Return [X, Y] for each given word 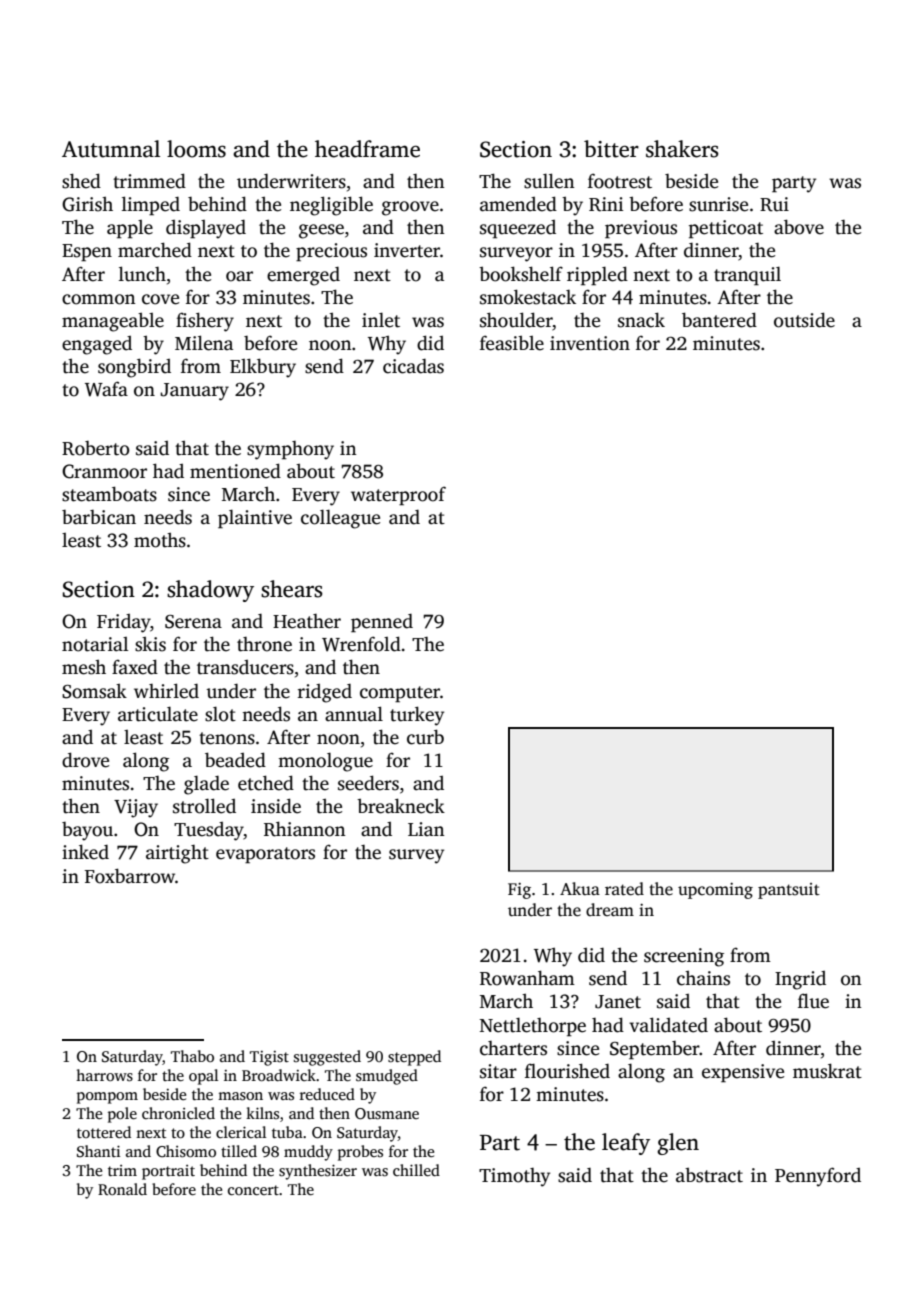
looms [196, 149]
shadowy [210, 591]
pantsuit [789, 891]
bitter [611, 149]
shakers [682, 149]
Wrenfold [361, 644]
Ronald [122, 1189]
